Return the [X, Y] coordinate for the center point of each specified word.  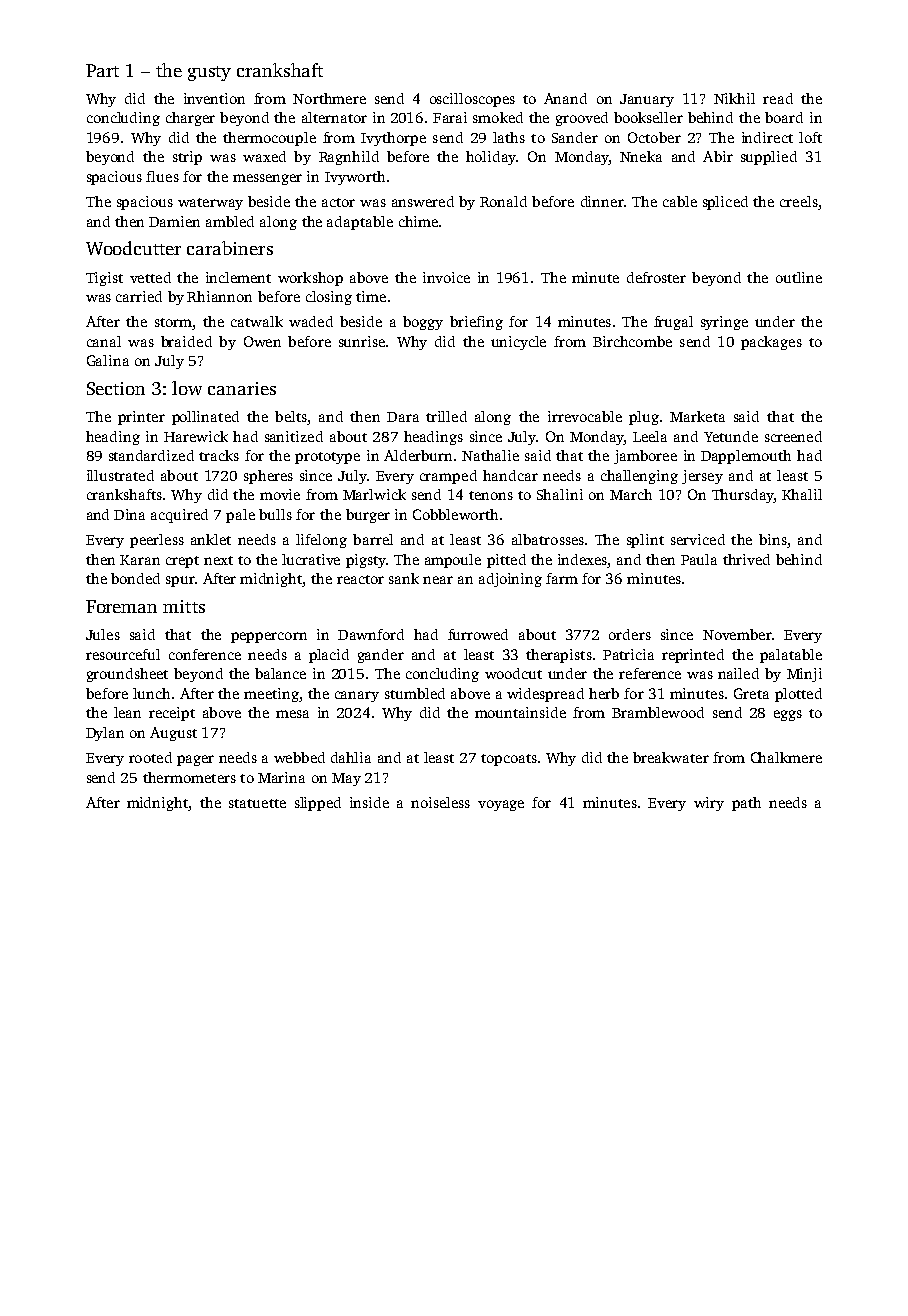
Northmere [329, 98]
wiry [709, 804]
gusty [209, 73]
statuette [257, 803]
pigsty [366, 561]
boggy [423, 323]
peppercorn [269, 637]
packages [771, 343]
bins [773, 539]
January [647, 100]
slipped [318, 804]
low [187, 388]
